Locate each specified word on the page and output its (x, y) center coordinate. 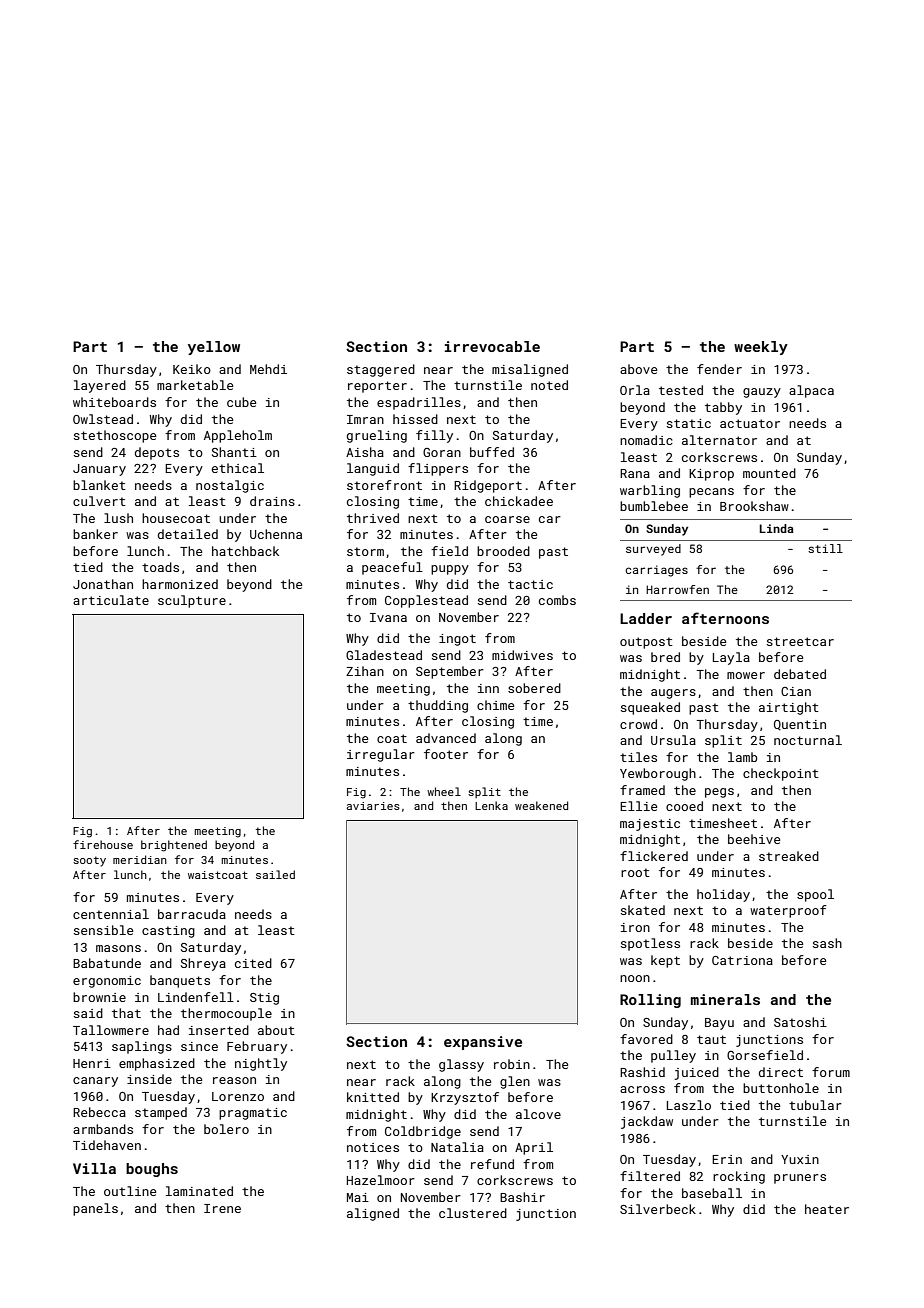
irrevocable (492, 346)
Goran (442, 452)
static (689, 423)
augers (673, 694)
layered (100, 386)
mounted (769, 473)
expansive (483, 1043)
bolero (226, 1129)
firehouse (103, 844)
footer (446, 754)
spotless (650, 944)
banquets (180, 981)
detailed (188, 534)
